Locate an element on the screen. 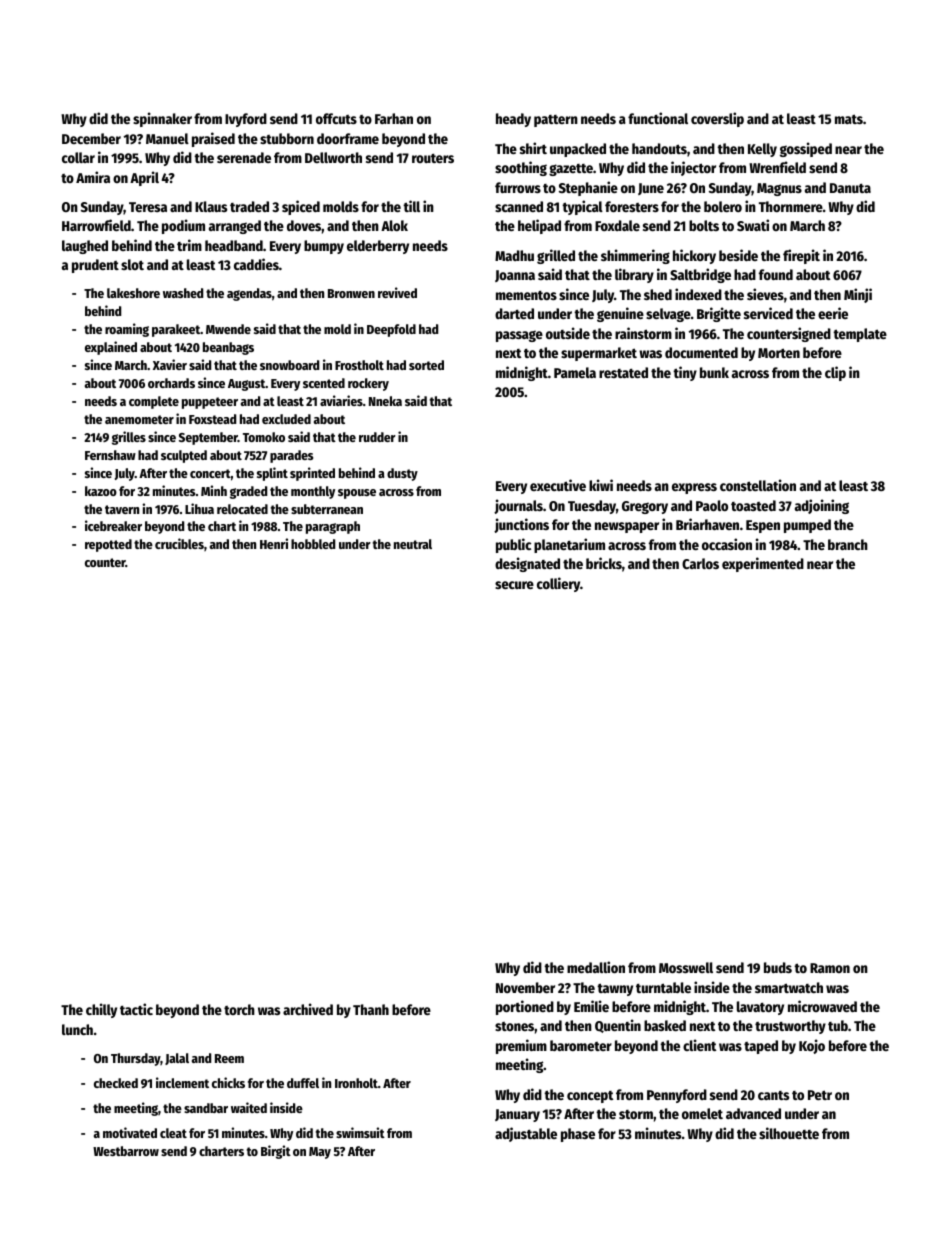 The height and width of the screenshot is (1233, 952). public is located at coordinates (513, 545).
